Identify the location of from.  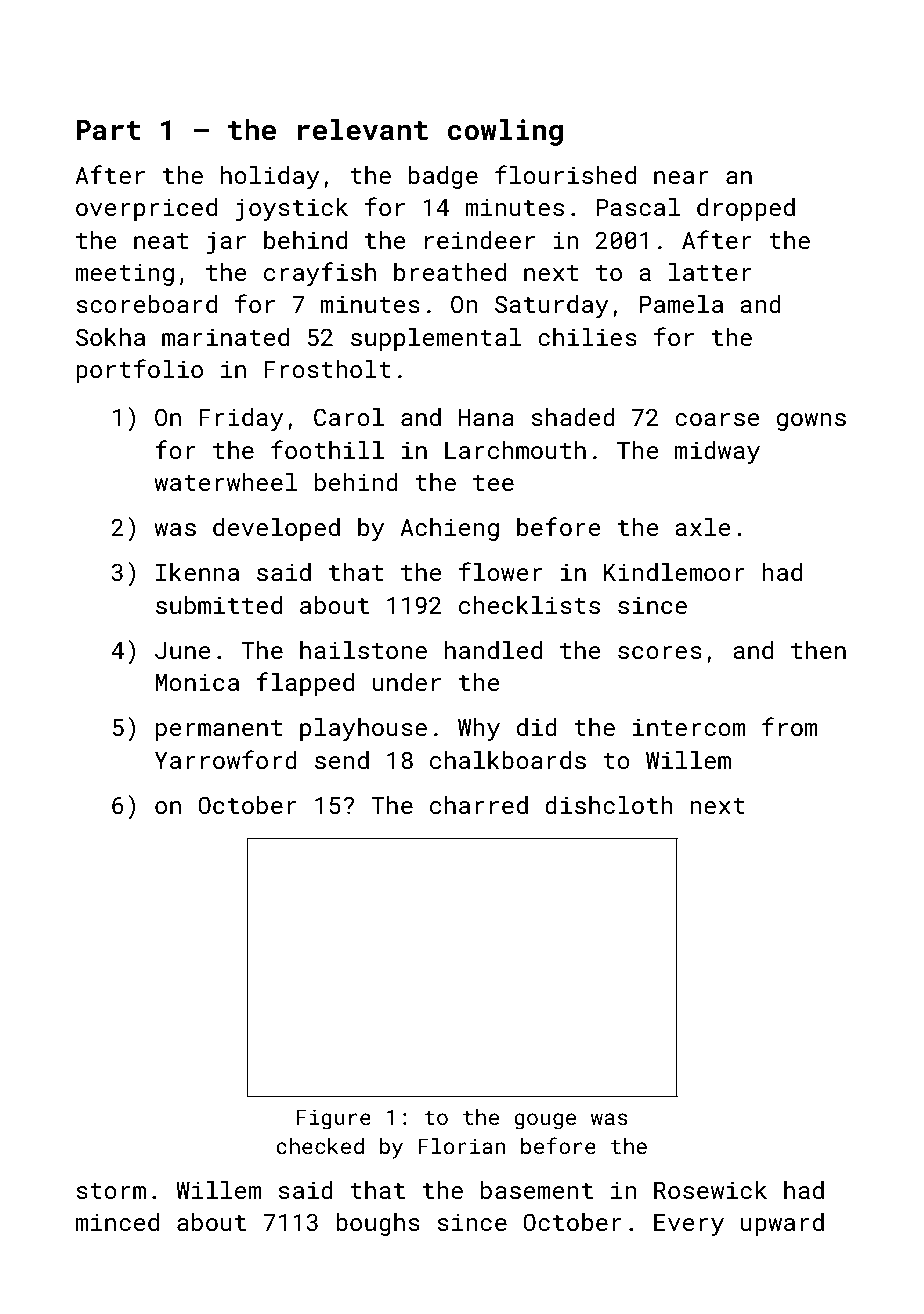
(790, 726).
